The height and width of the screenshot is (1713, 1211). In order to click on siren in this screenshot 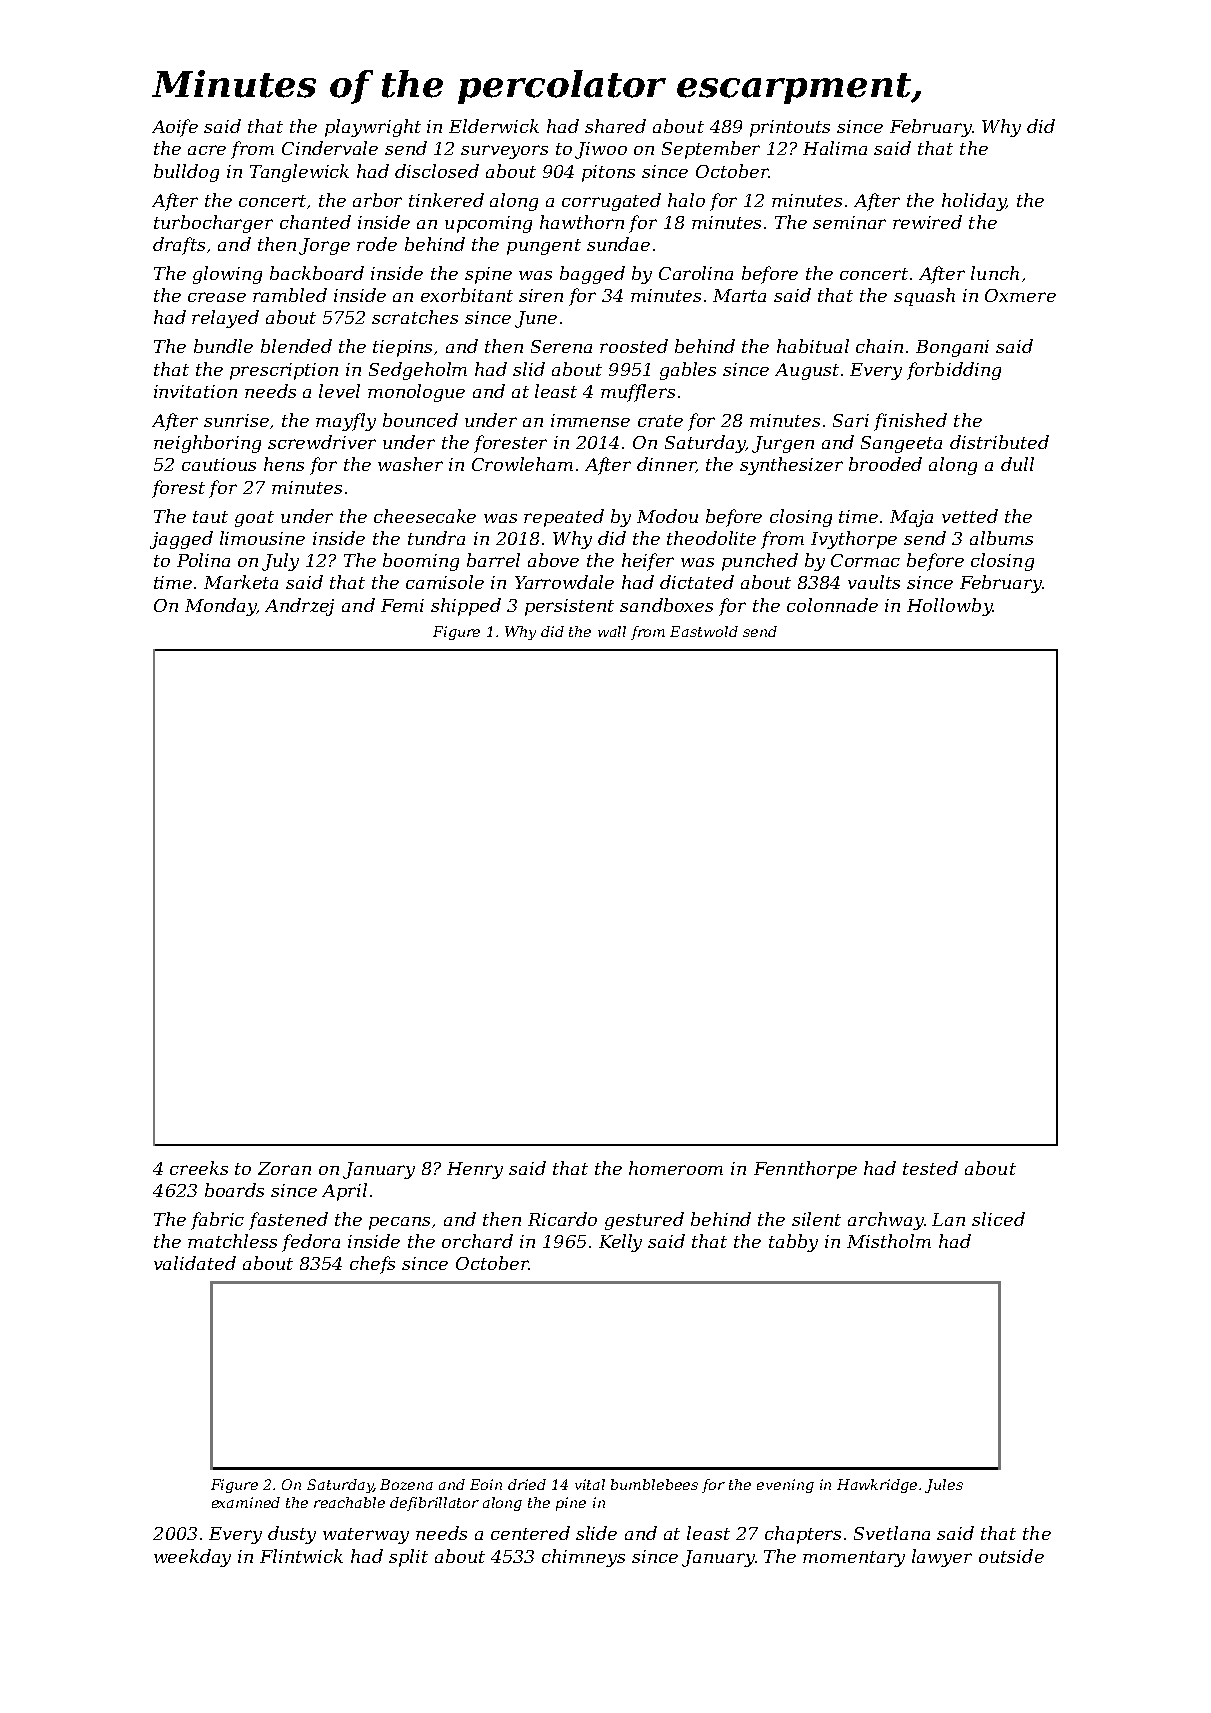, I will do `click(541, 295)`.
